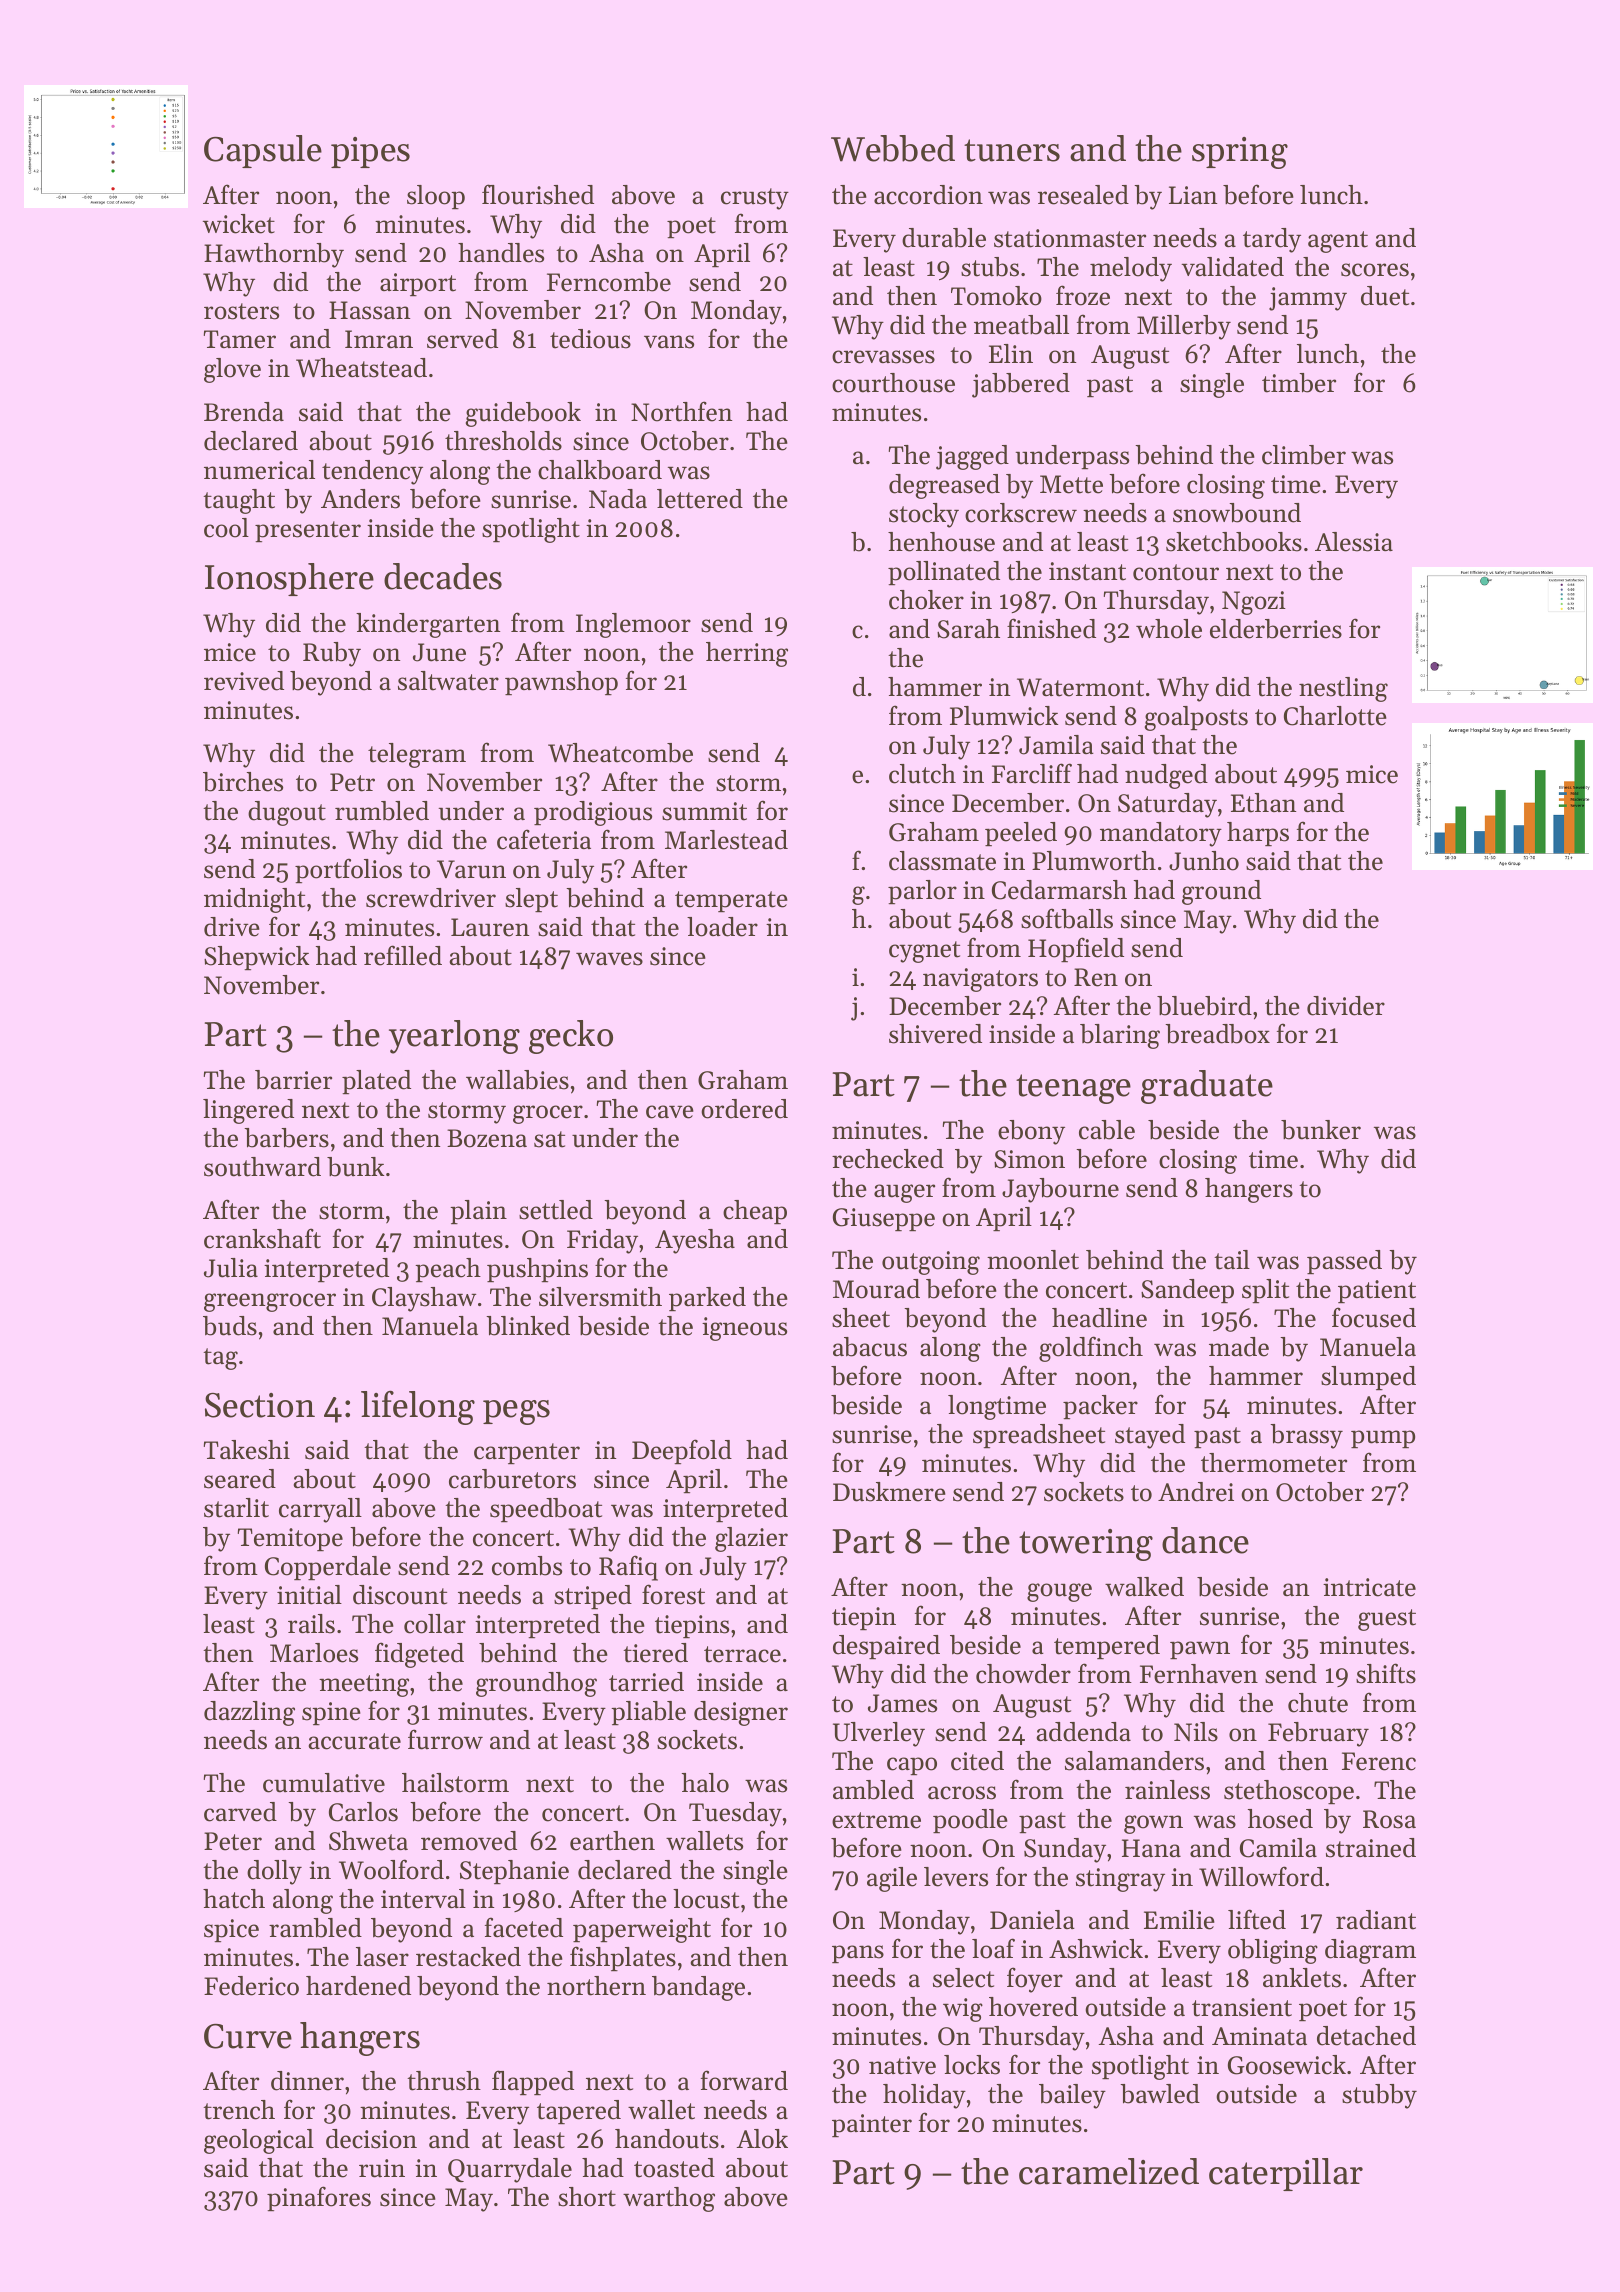 The height and width of the page is (2292, 1620). What do you see at coordinates (1237, 513) in the page?
I see `snowbound` at bounding box center [1237, 513].
